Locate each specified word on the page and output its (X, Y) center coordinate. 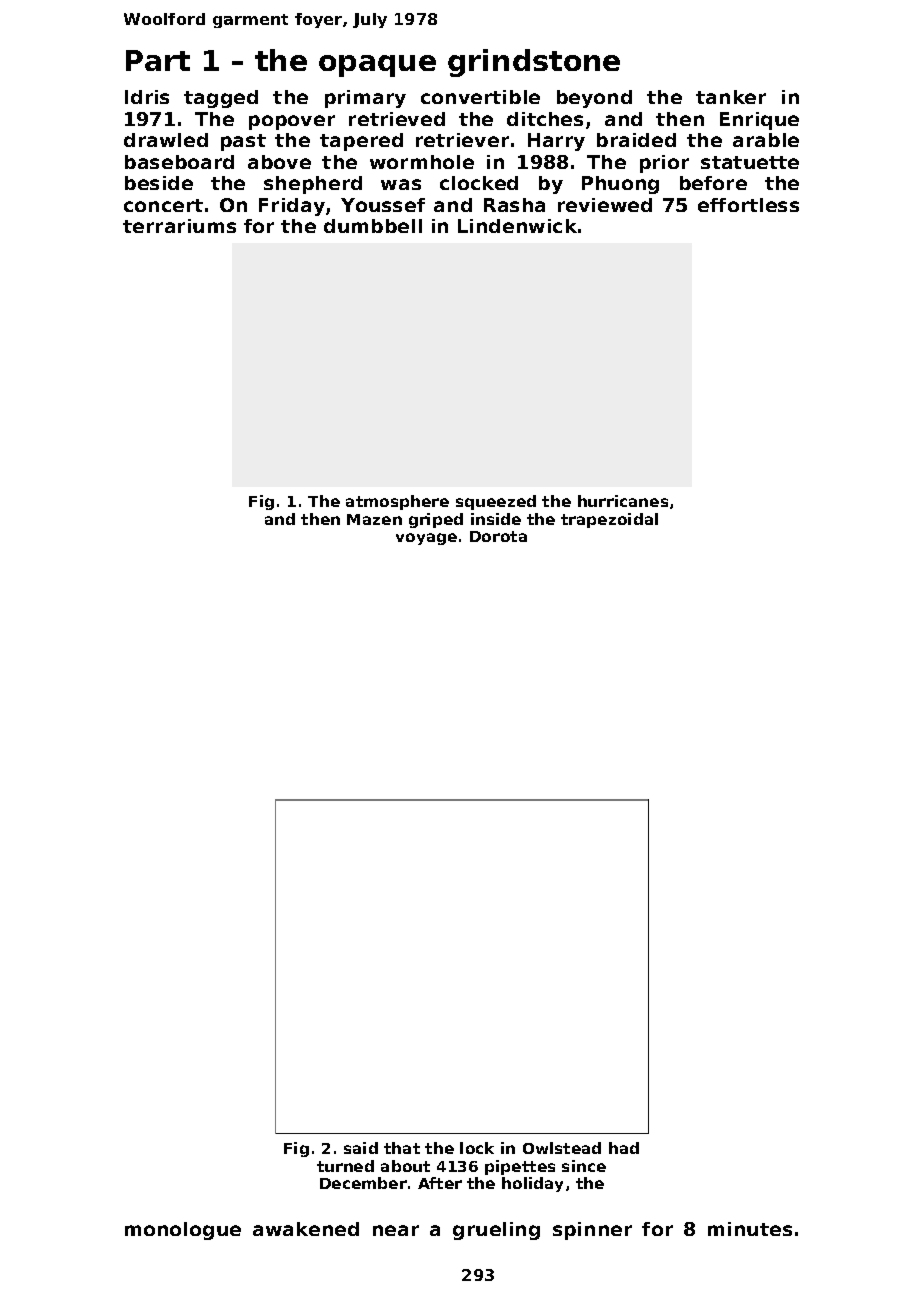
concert (163, 205)
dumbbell (373, 226)
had (624, 1148)
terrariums (179, 226)
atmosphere (397, 502)
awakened (306, 1229)
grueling (496, 1231)
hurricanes (623, 501)
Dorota (498, 536)
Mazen (374, 519)
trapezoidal (609, 520)
